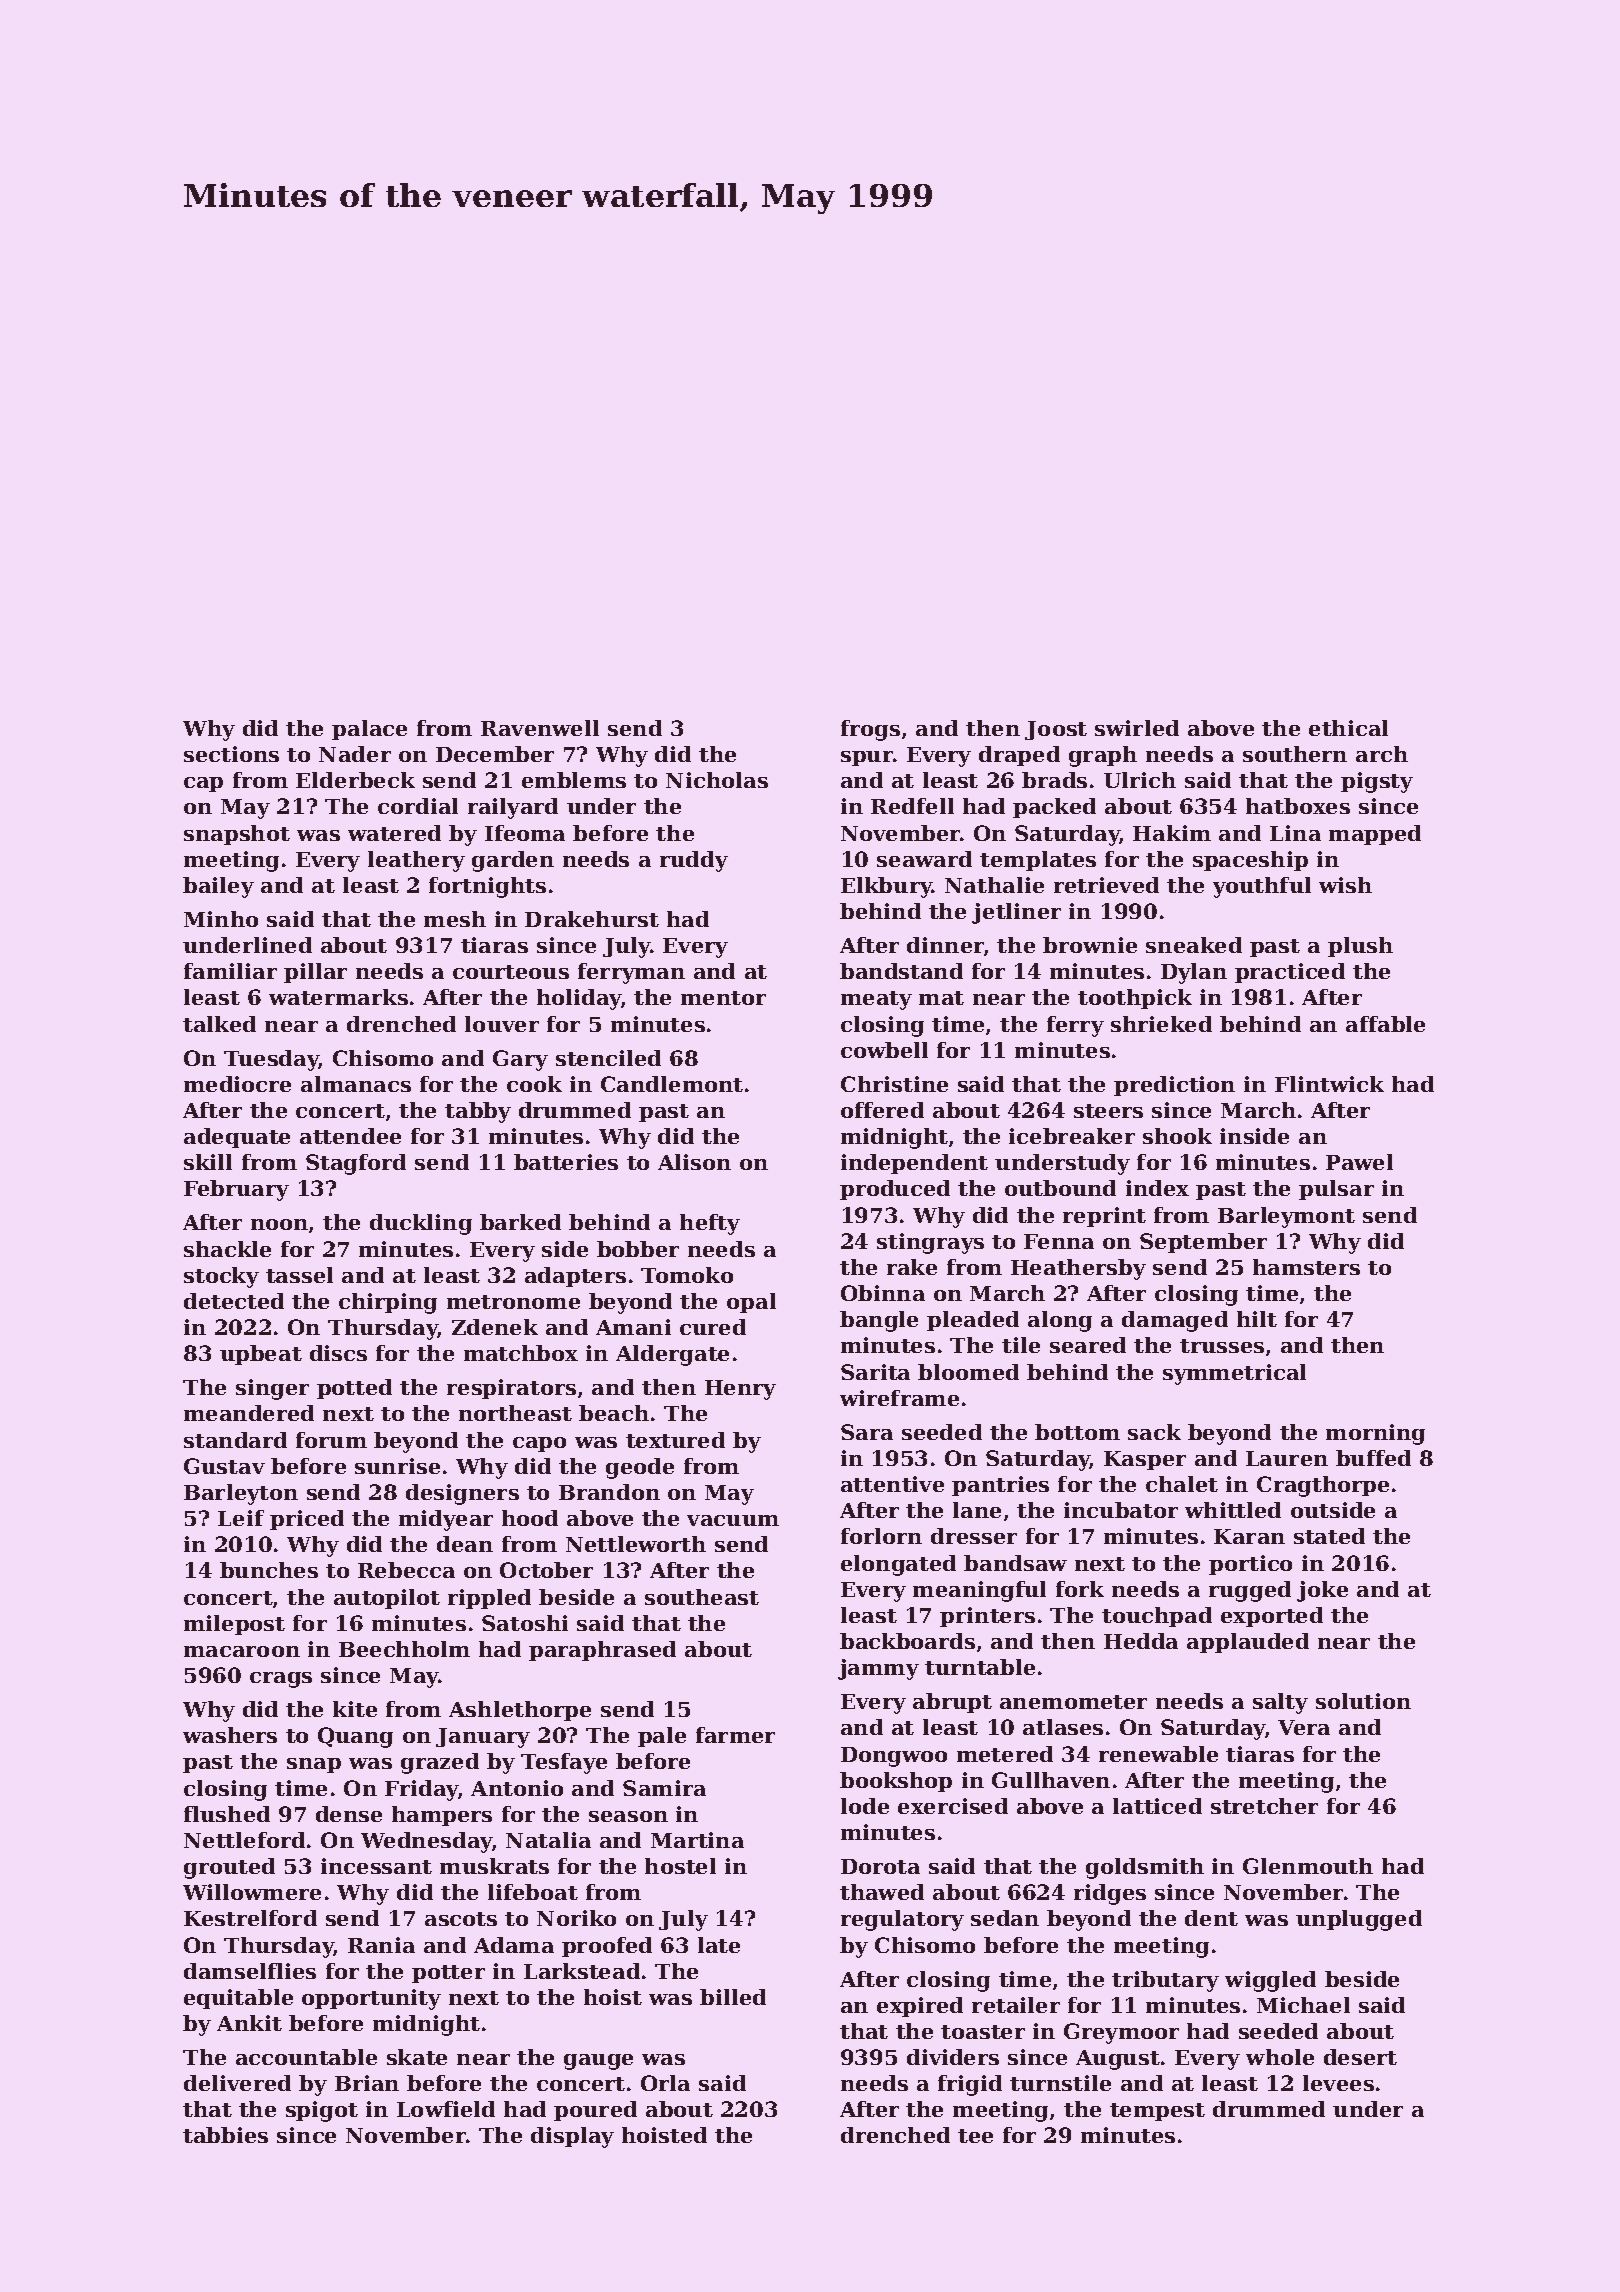 The height and width of the document is (2292, 1620). I want to click on applauded, so click(1248, 1643).
